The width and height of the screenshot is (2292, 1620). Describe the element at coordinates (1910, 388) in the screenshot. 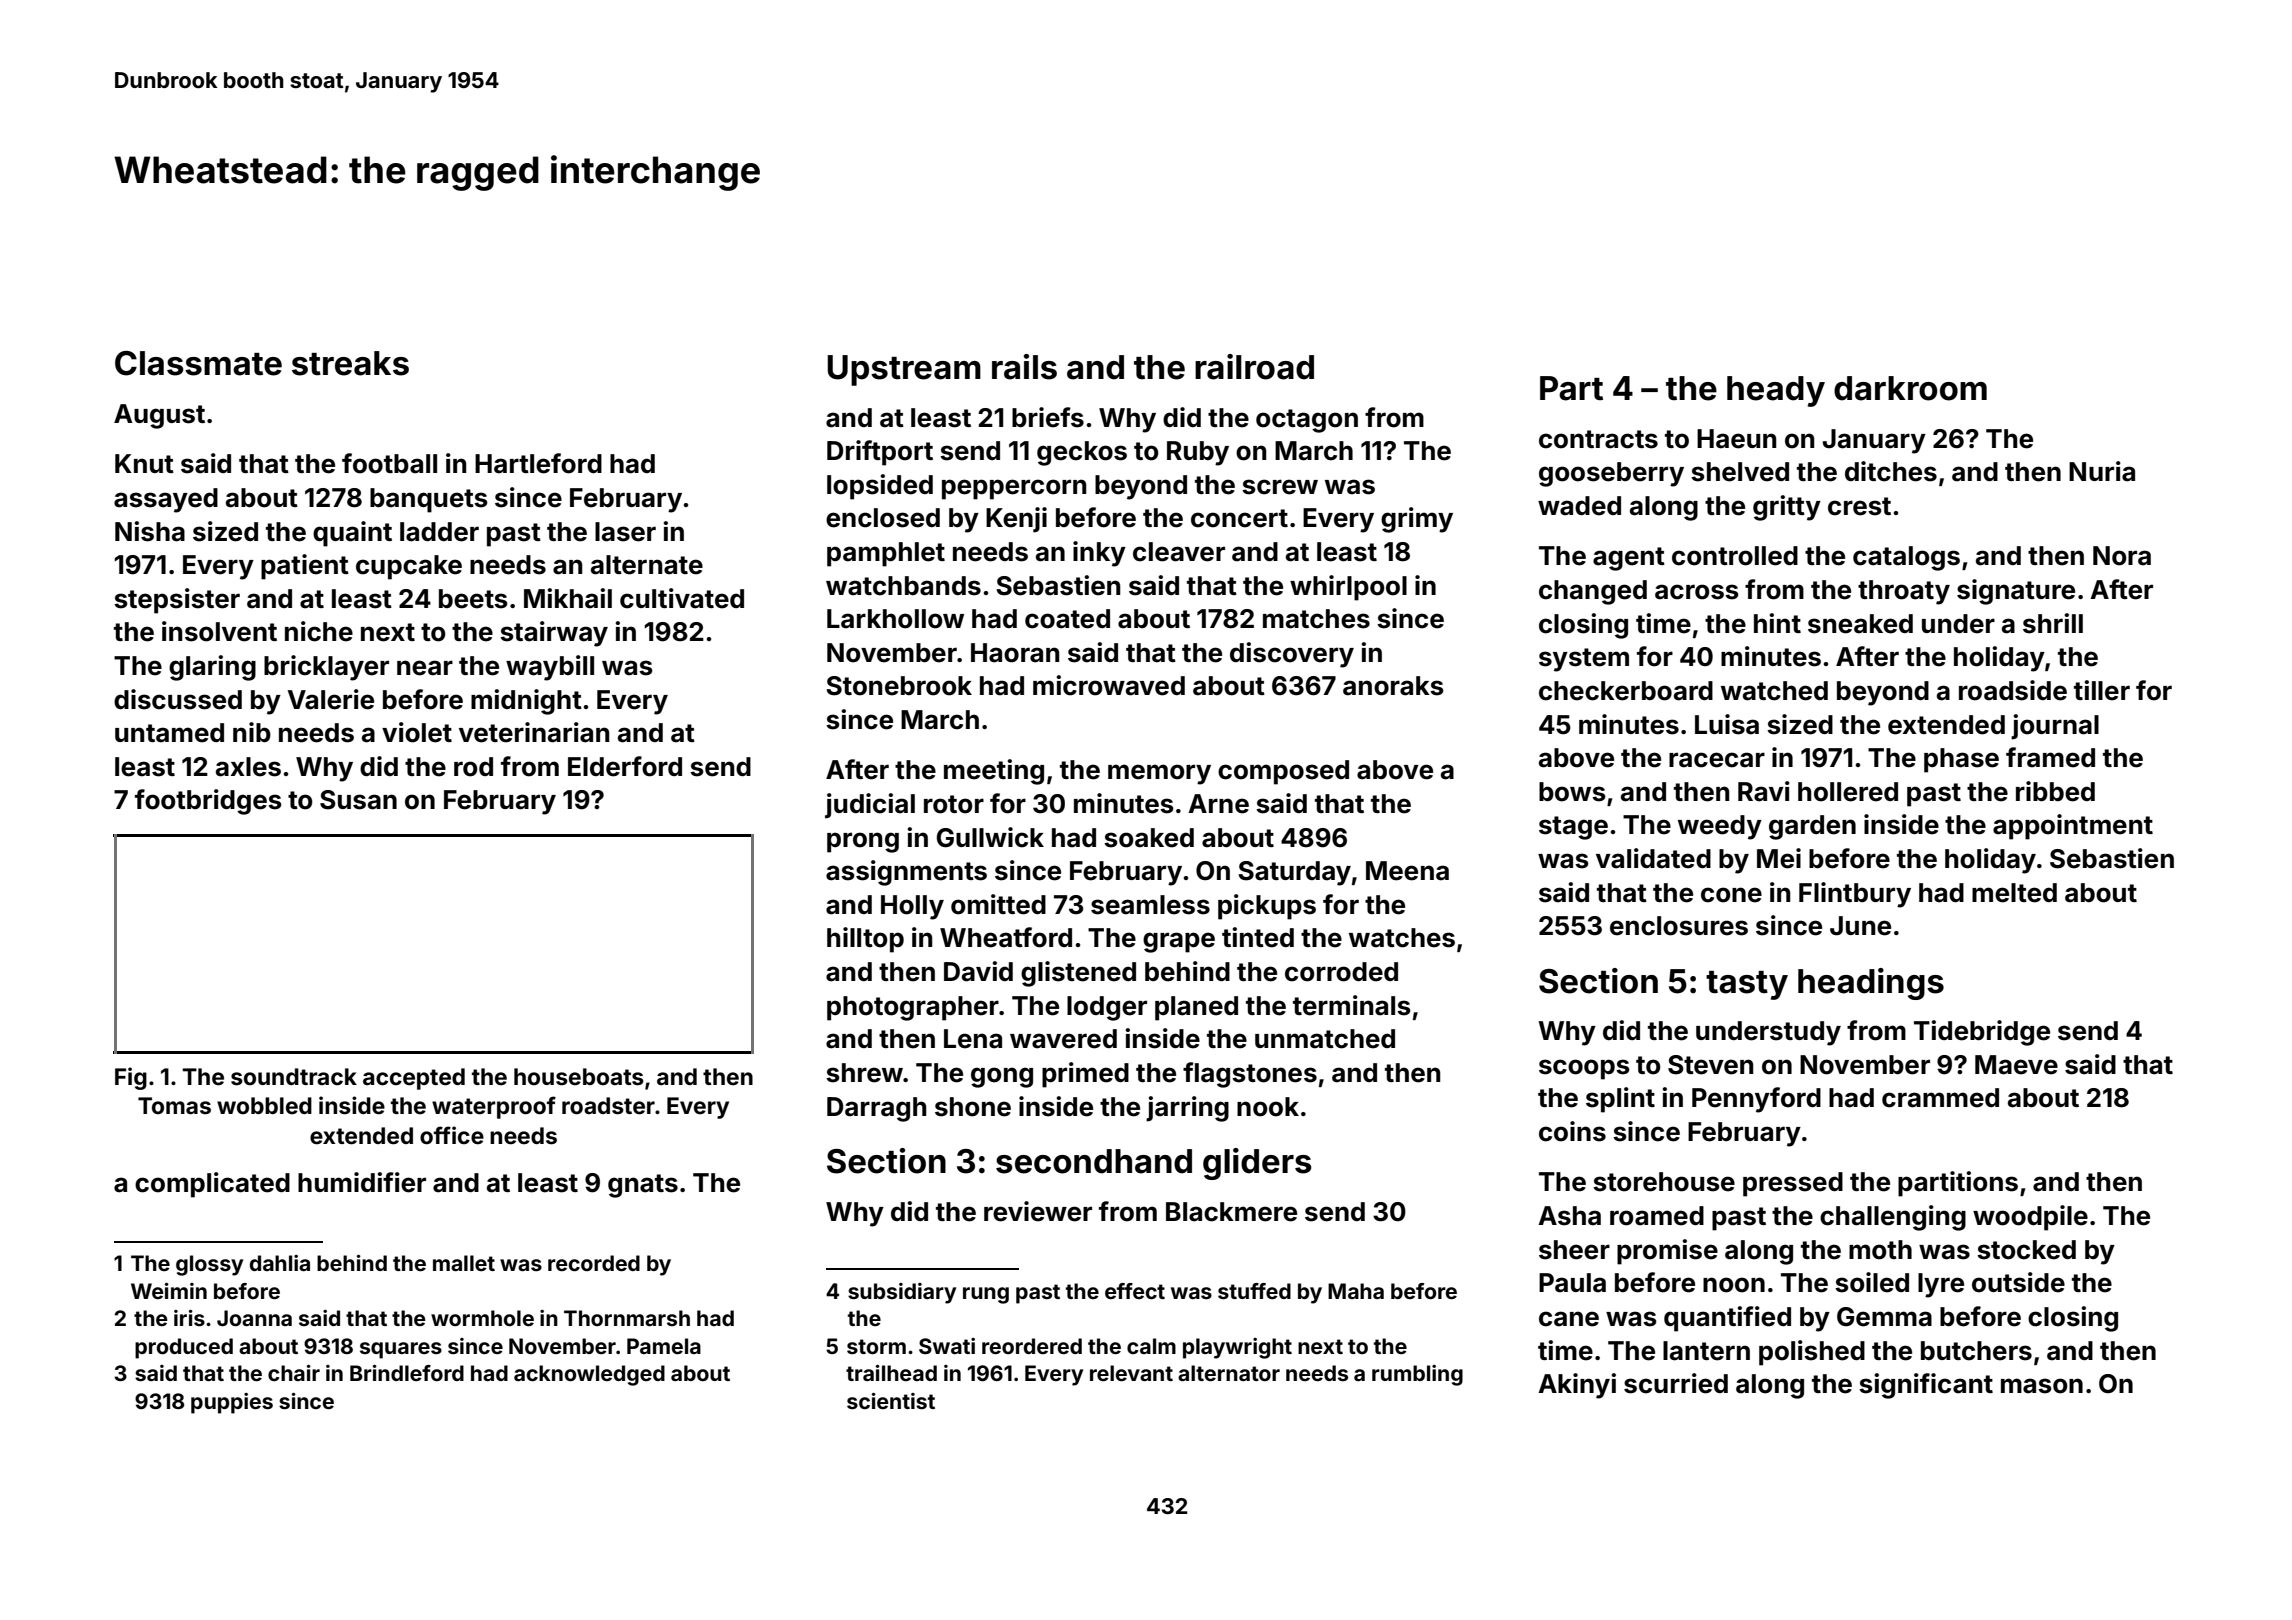

I see `darkroom` at that location.
